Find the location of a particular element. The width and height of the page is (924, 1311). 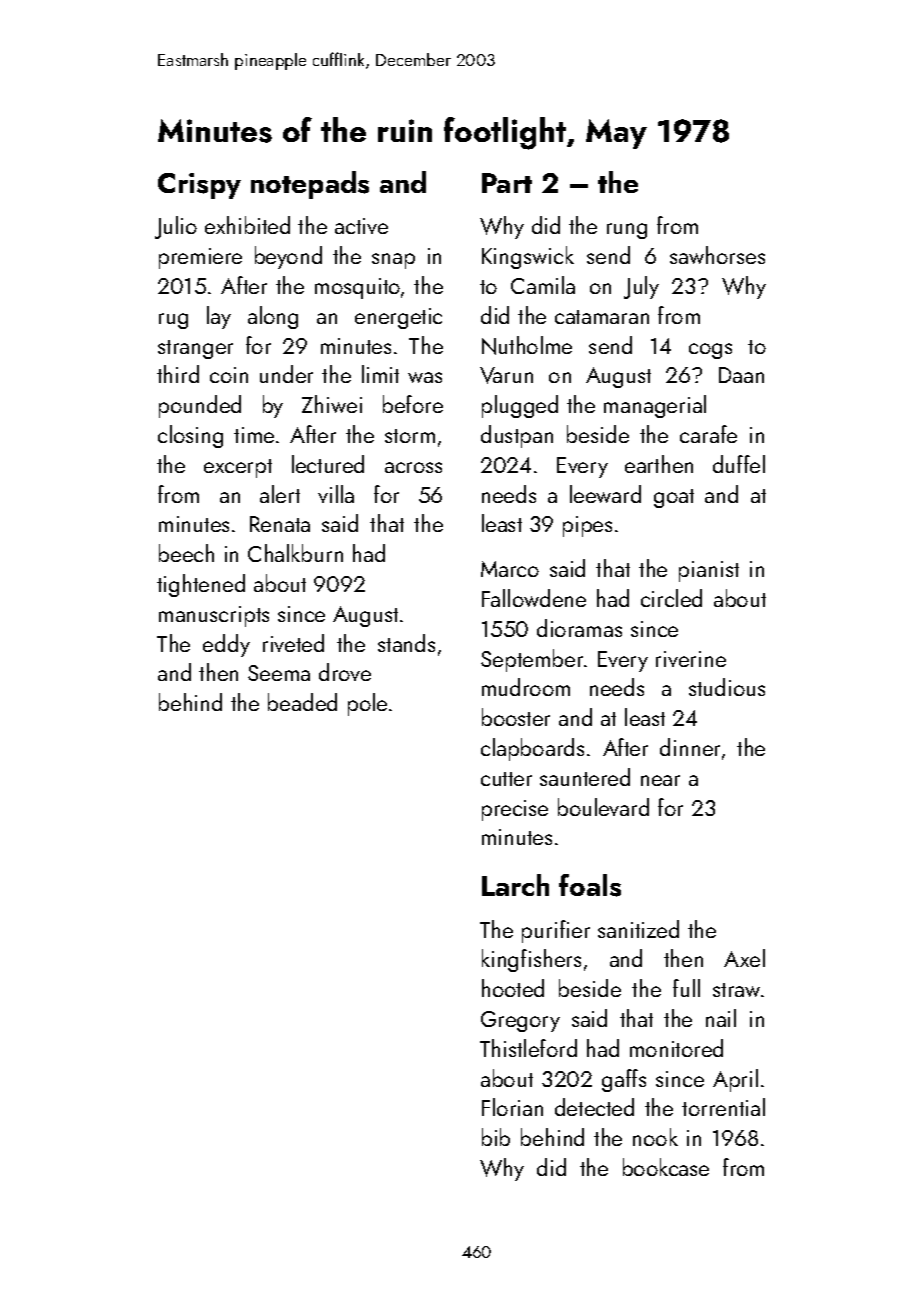

bookcase is located at coordinates (666, 1167).
